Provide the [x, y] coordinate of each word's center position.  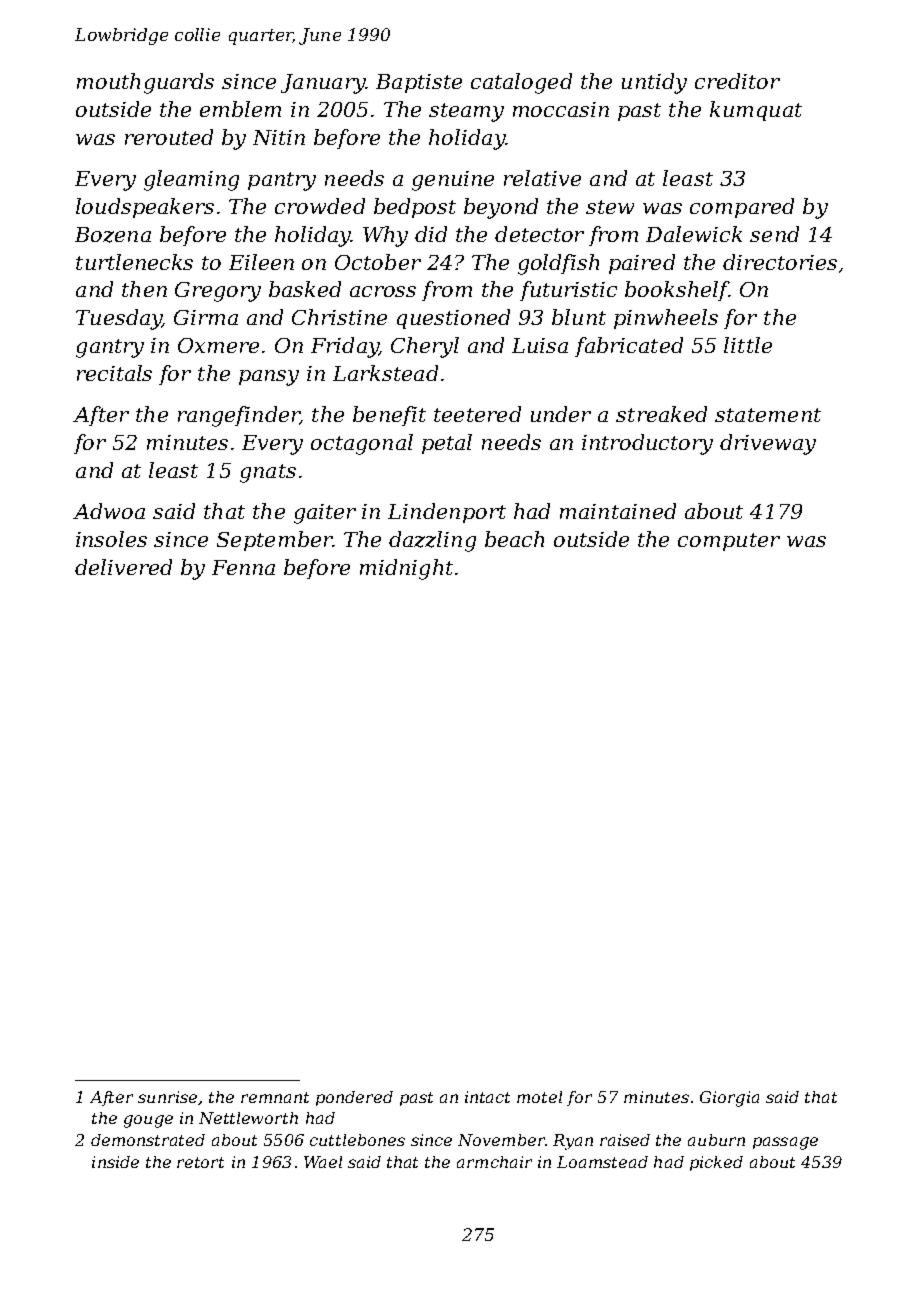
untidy [654, 83]
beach [514, 539]
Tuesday [119, 319]
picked [716, 1163]
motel [539, 1097]
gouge [148, 1121]
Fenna [243, 567]
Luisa [540, 345]
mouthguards [145, 83]
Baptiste [419, 83]
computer [729, 542]
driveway [768, 444]
